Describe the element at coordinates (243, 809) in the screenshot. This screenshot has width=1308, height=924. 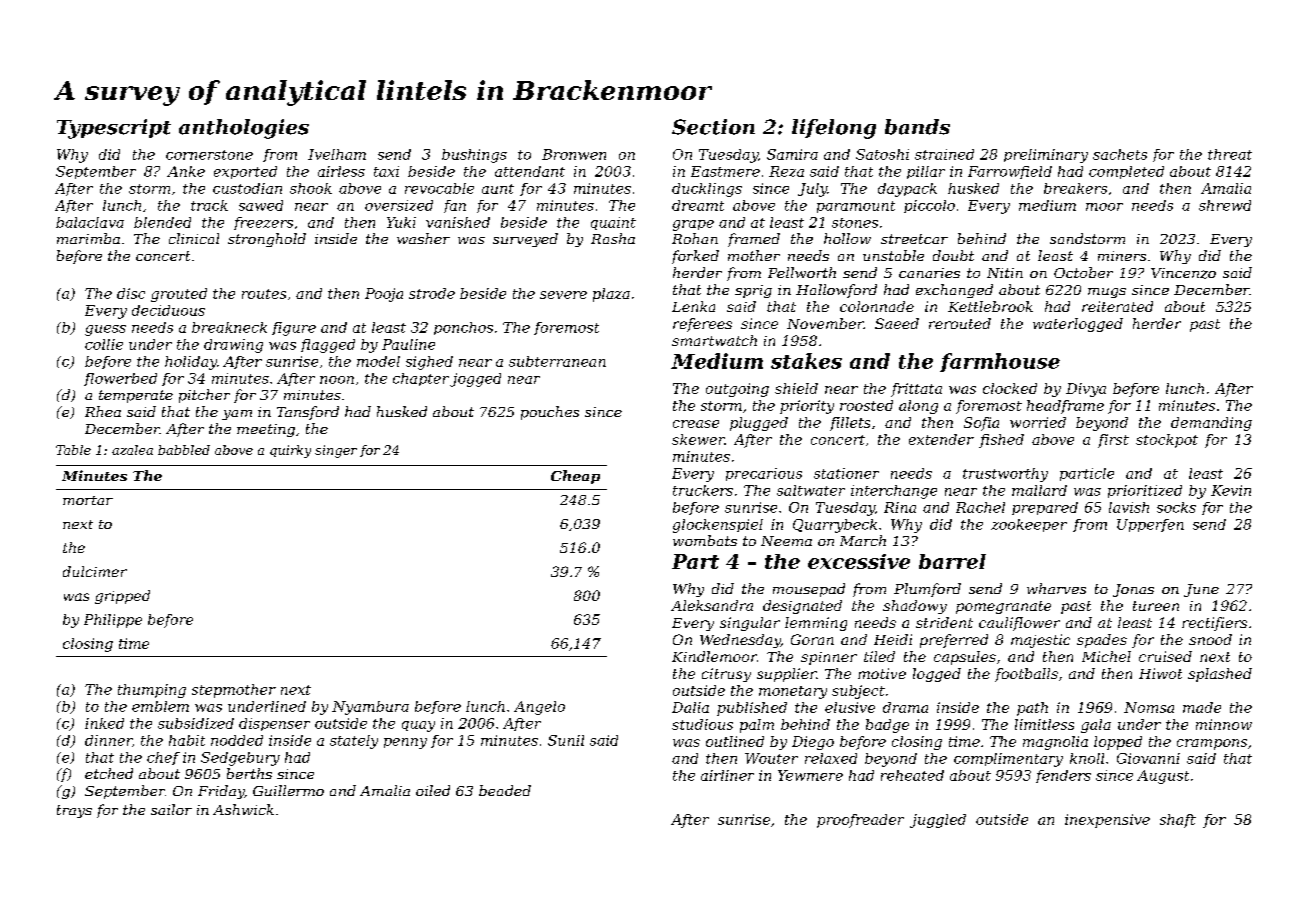
I see `Ashwick` at that location.
